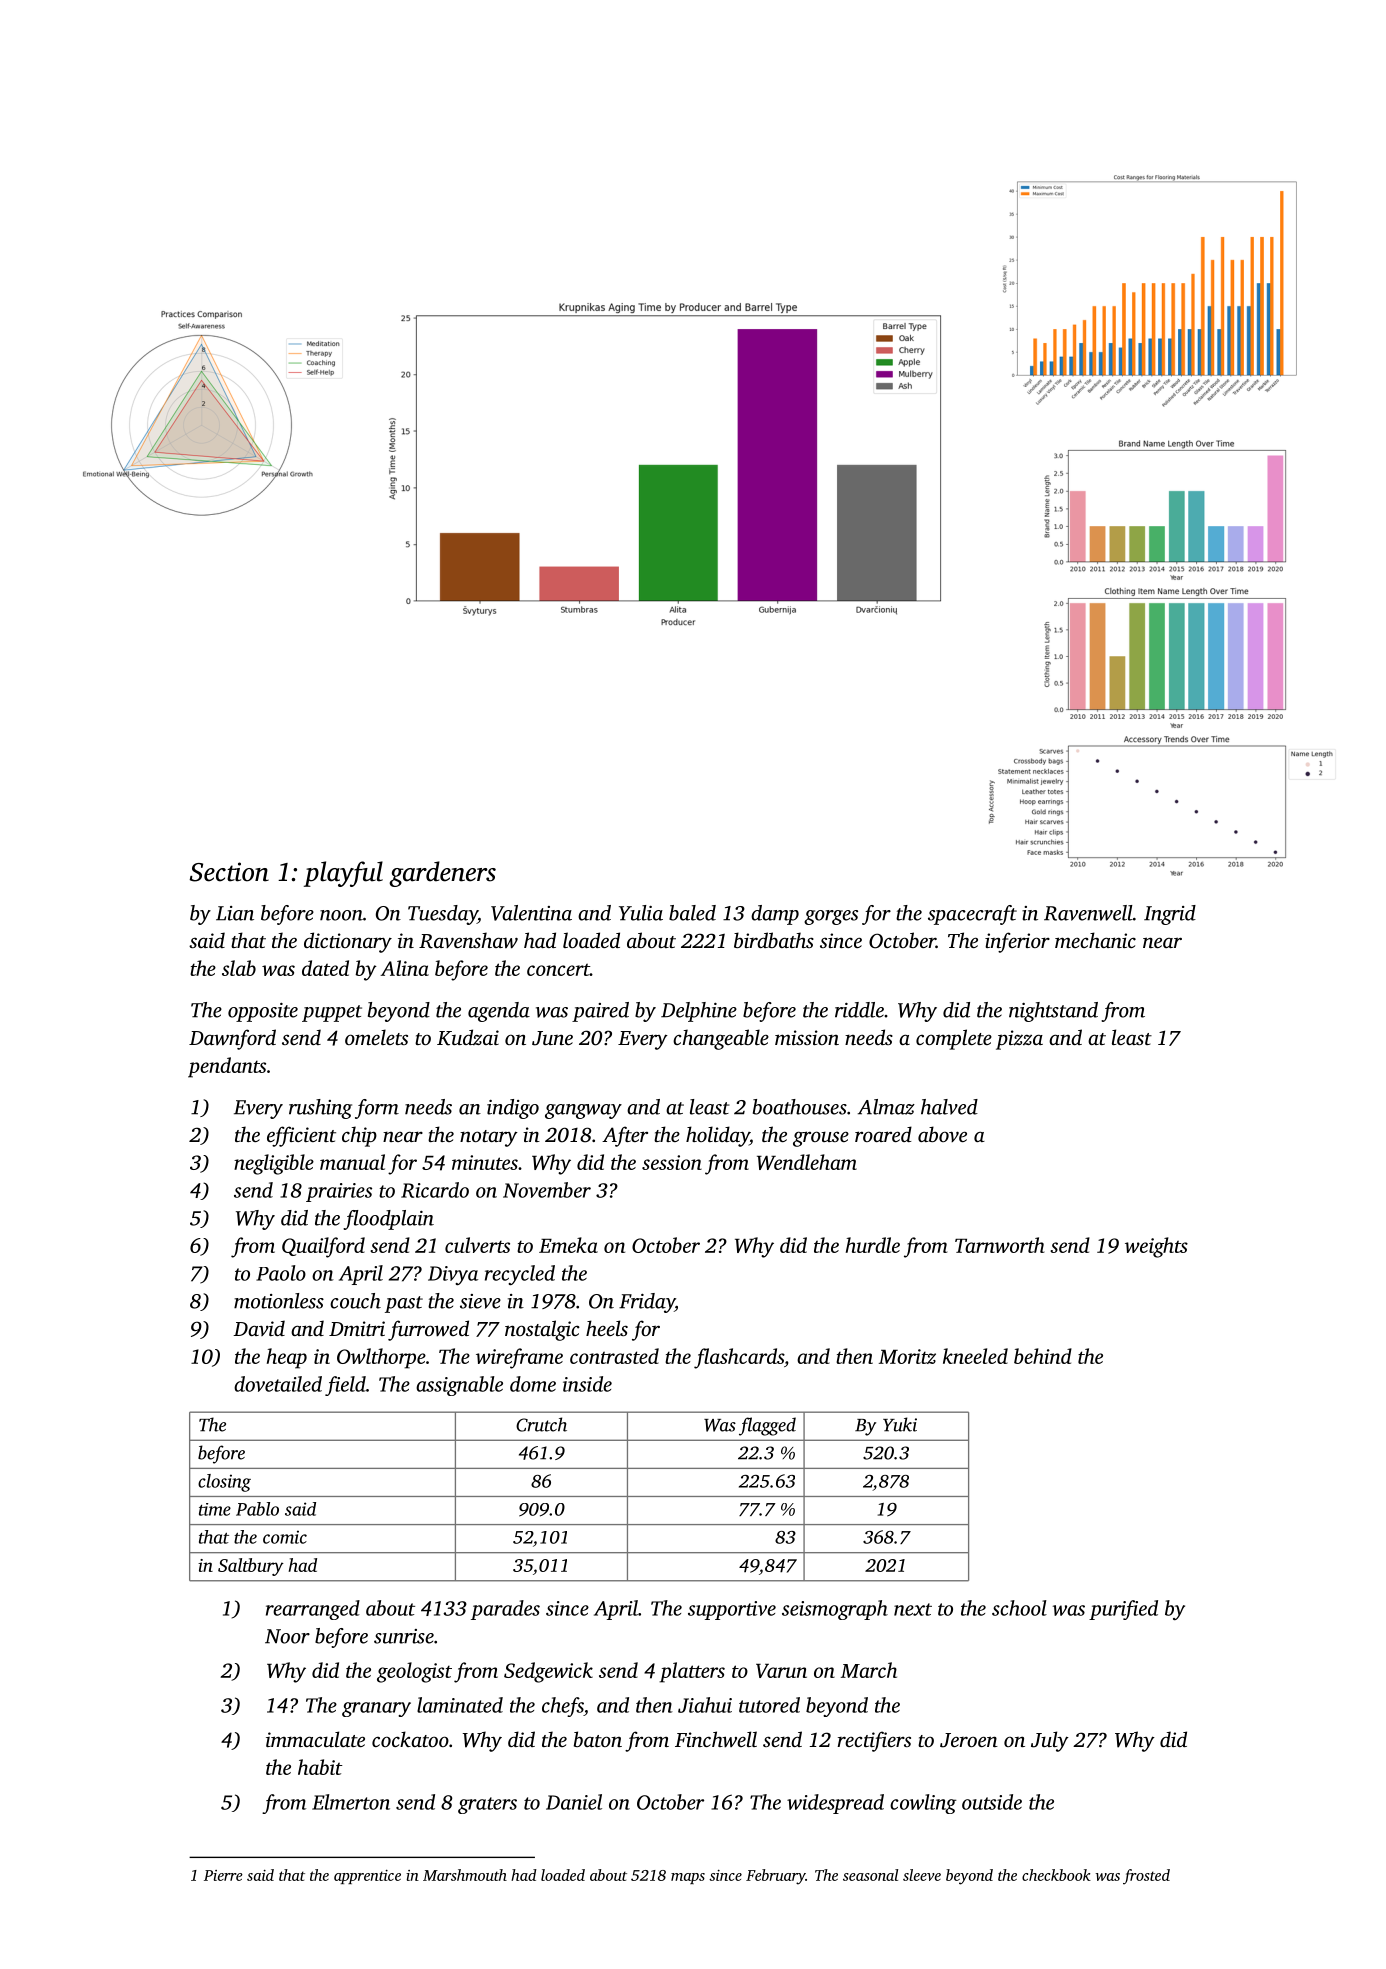 The width and height of the document is (1386, 1969). I want to click on checkbook, so click(1056, 1875).
